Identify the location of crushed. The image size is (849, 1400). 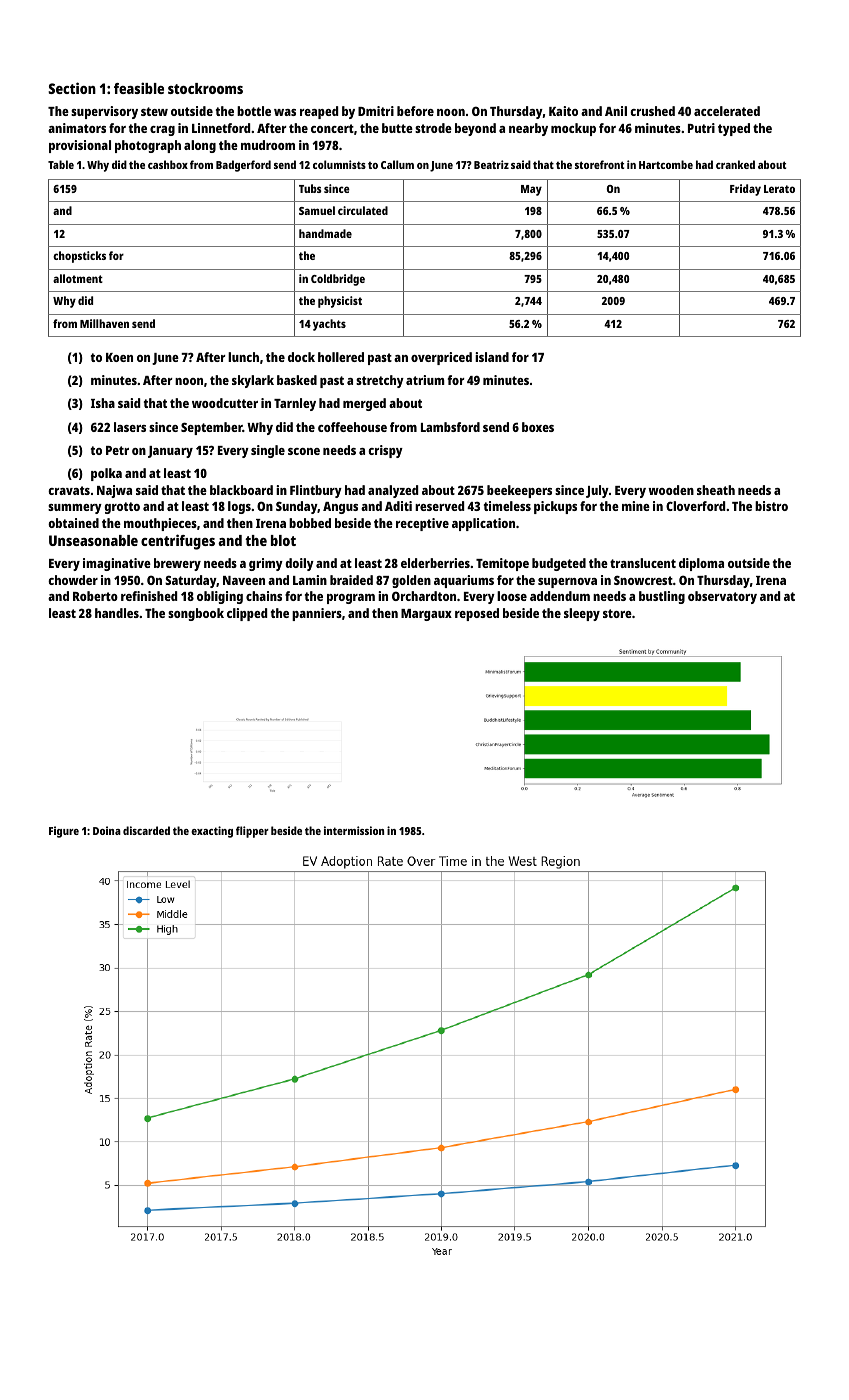
(652, 111).
